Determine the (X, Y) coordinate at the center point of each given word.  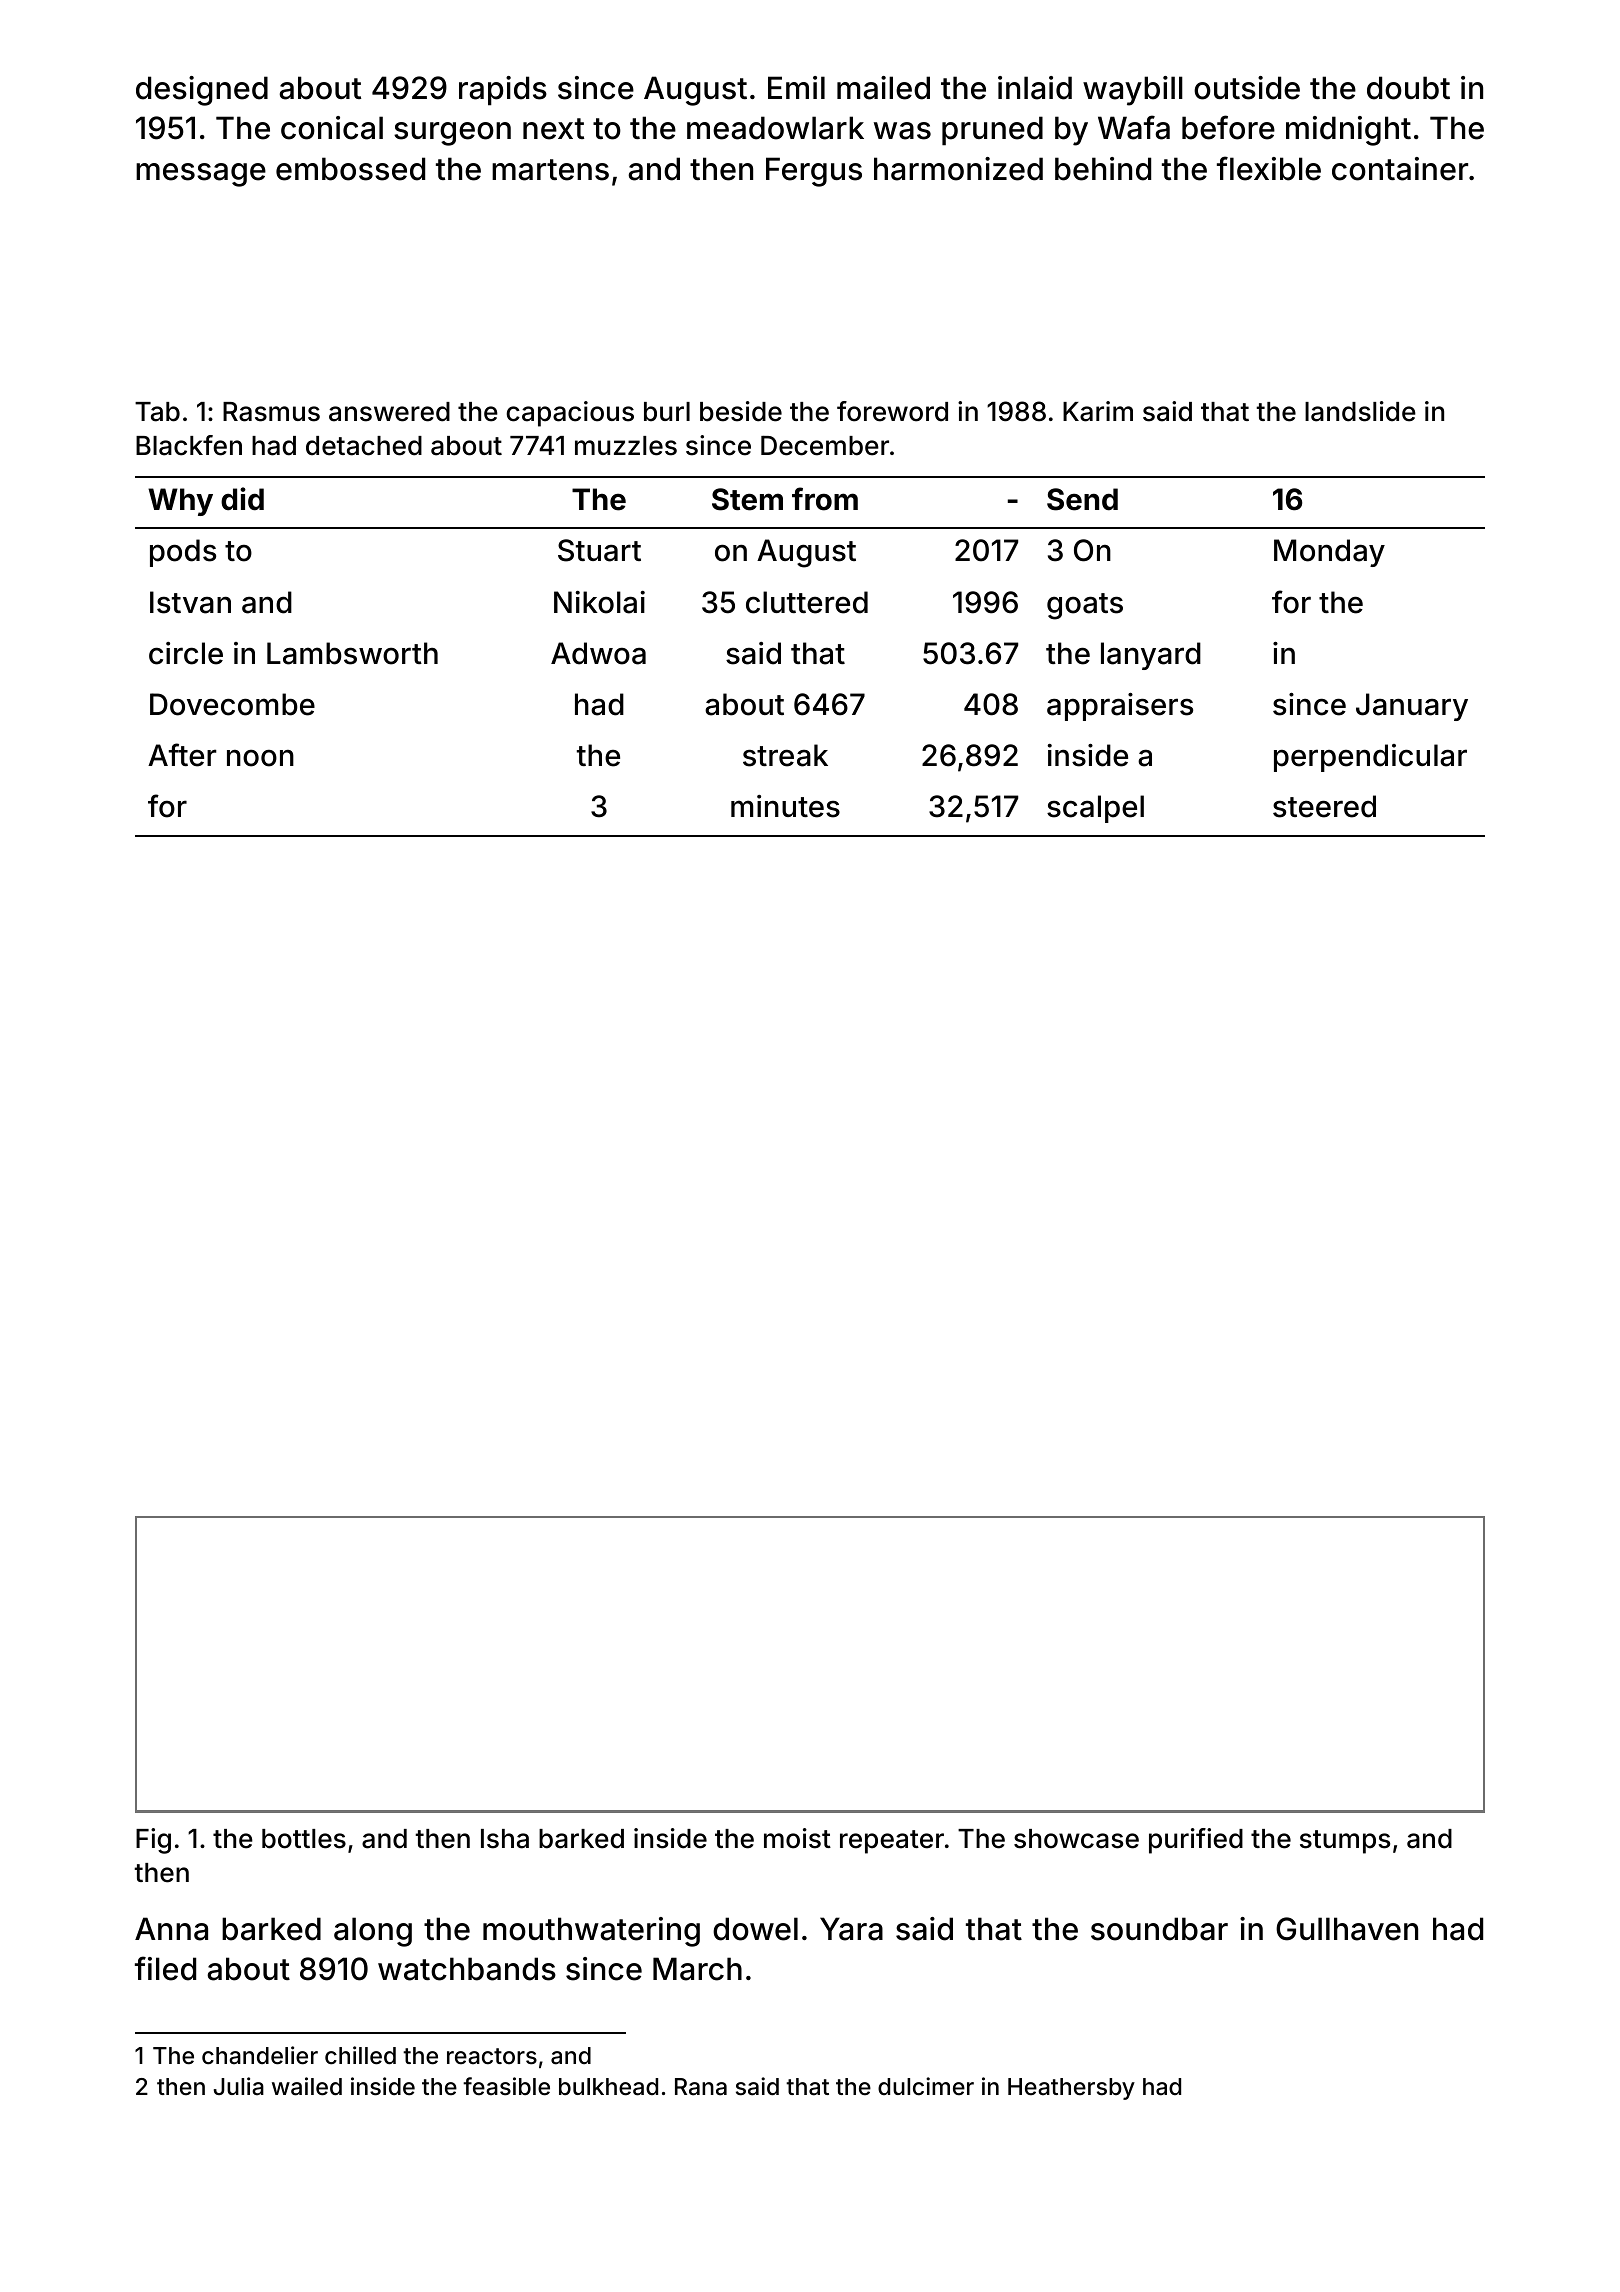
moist (797, 1838)
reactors (492, 2056)
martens (550, 170)
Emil (796, 87)
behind (1103, 169)
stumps (1345, 1842)
